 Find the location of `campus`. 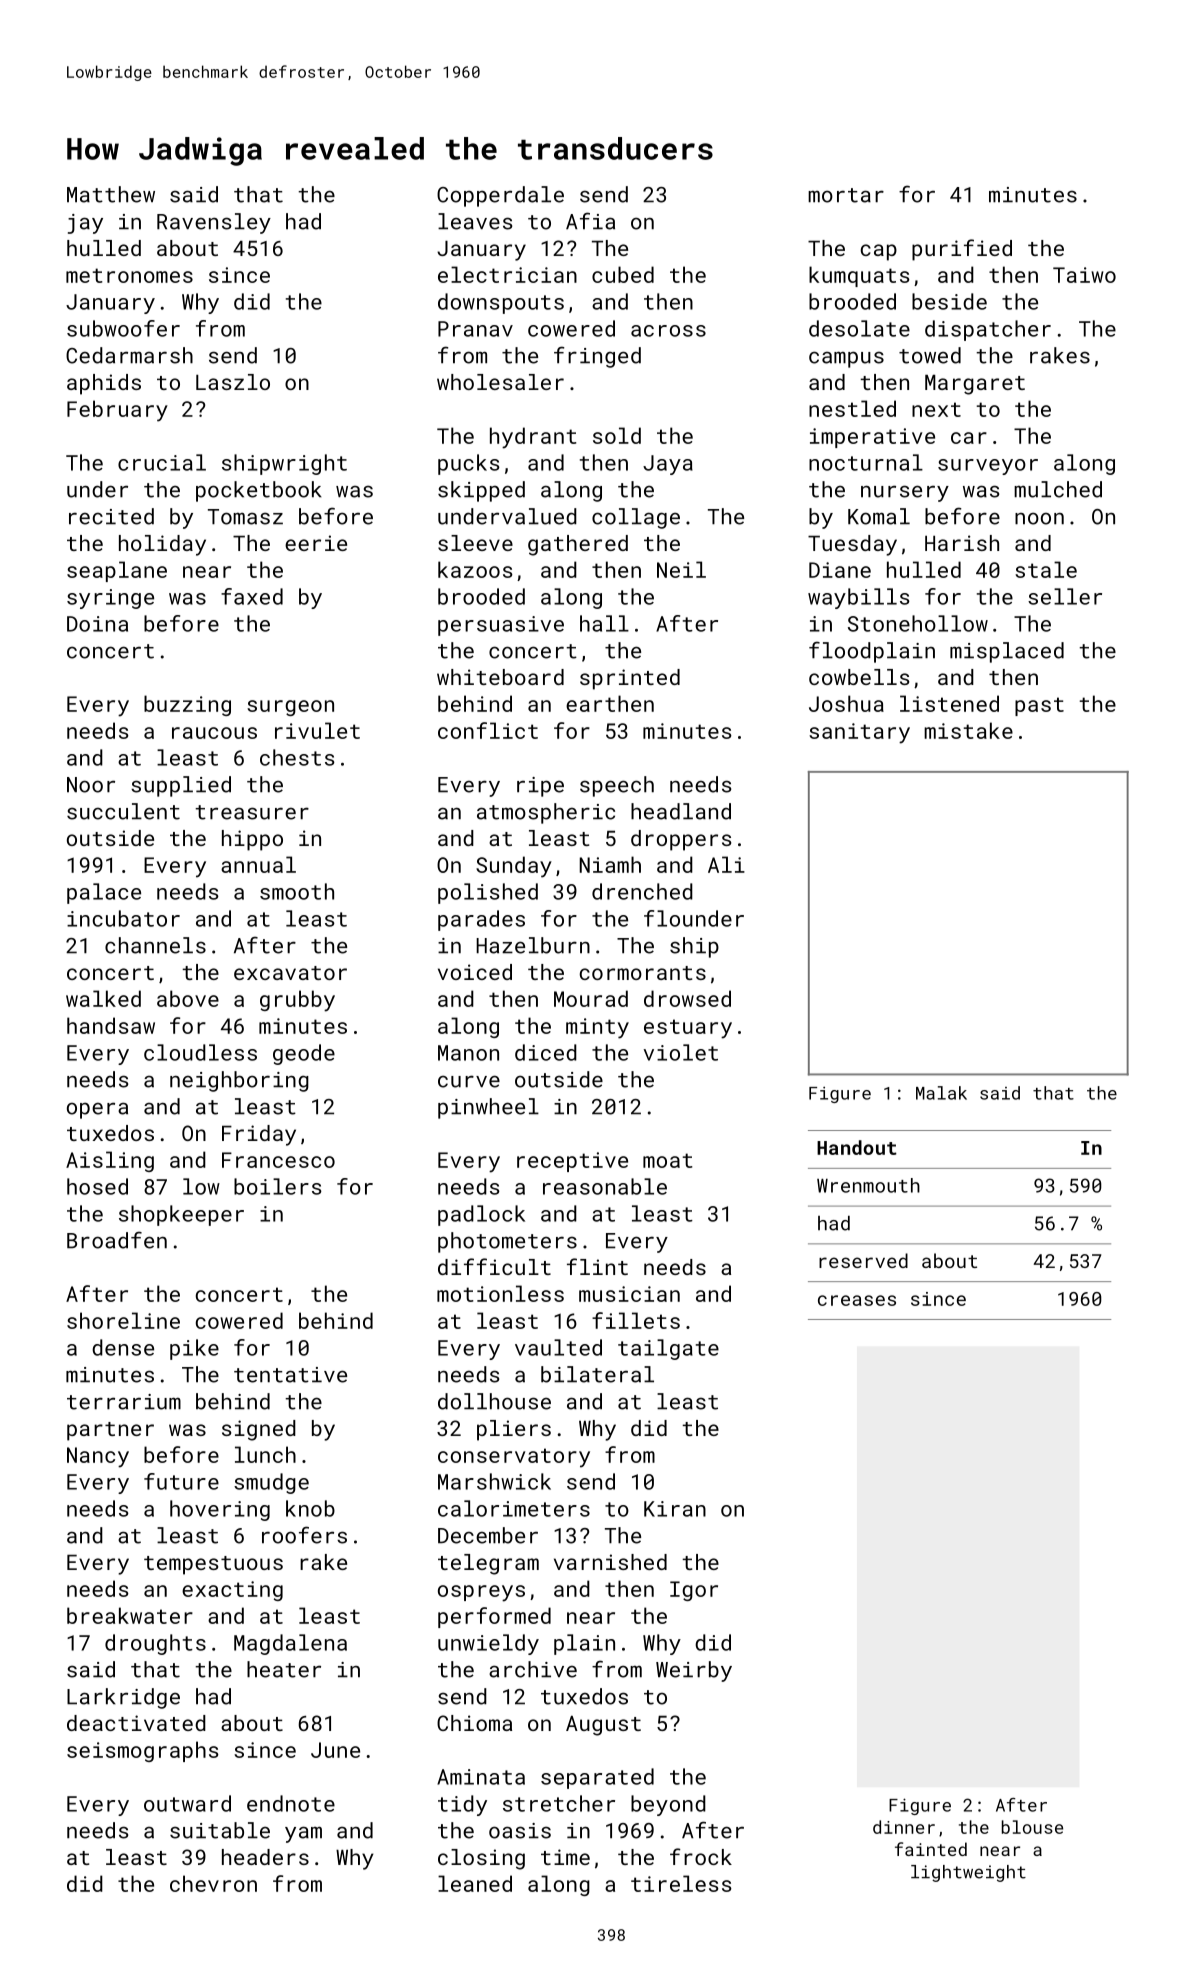

campus is located at coordinates (846, 359).
